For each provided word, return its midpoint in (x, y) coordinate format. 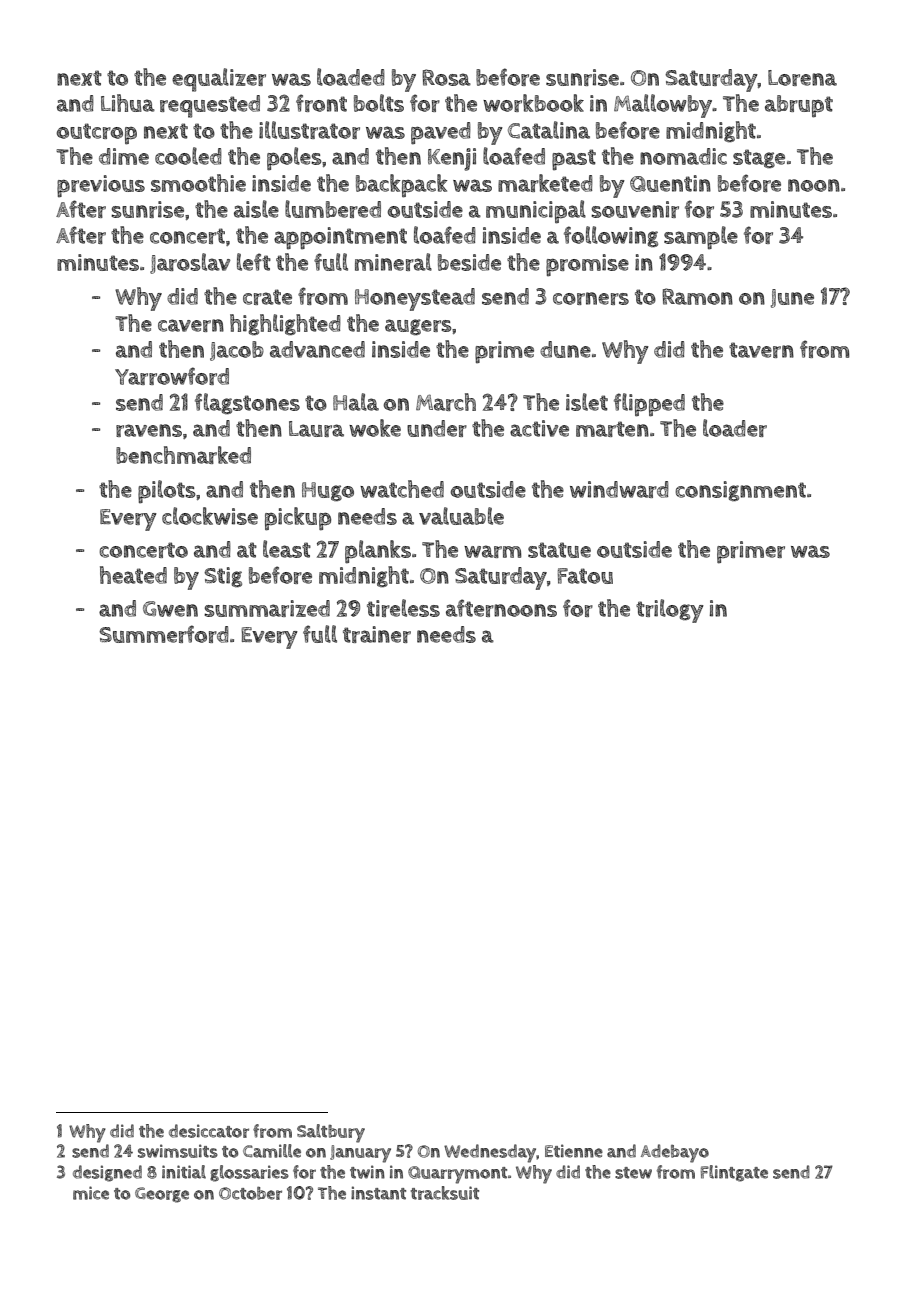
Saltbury (331, 1133)
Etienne (574, 1151)
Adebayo (675, 1153)
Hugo (328, 491)
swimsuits (178, 1151)
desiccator (209, 1131)
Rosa (446, 77)
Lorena (802, 78)
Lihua (128, 103)
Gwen (170, 609)
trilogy (670, 611)
